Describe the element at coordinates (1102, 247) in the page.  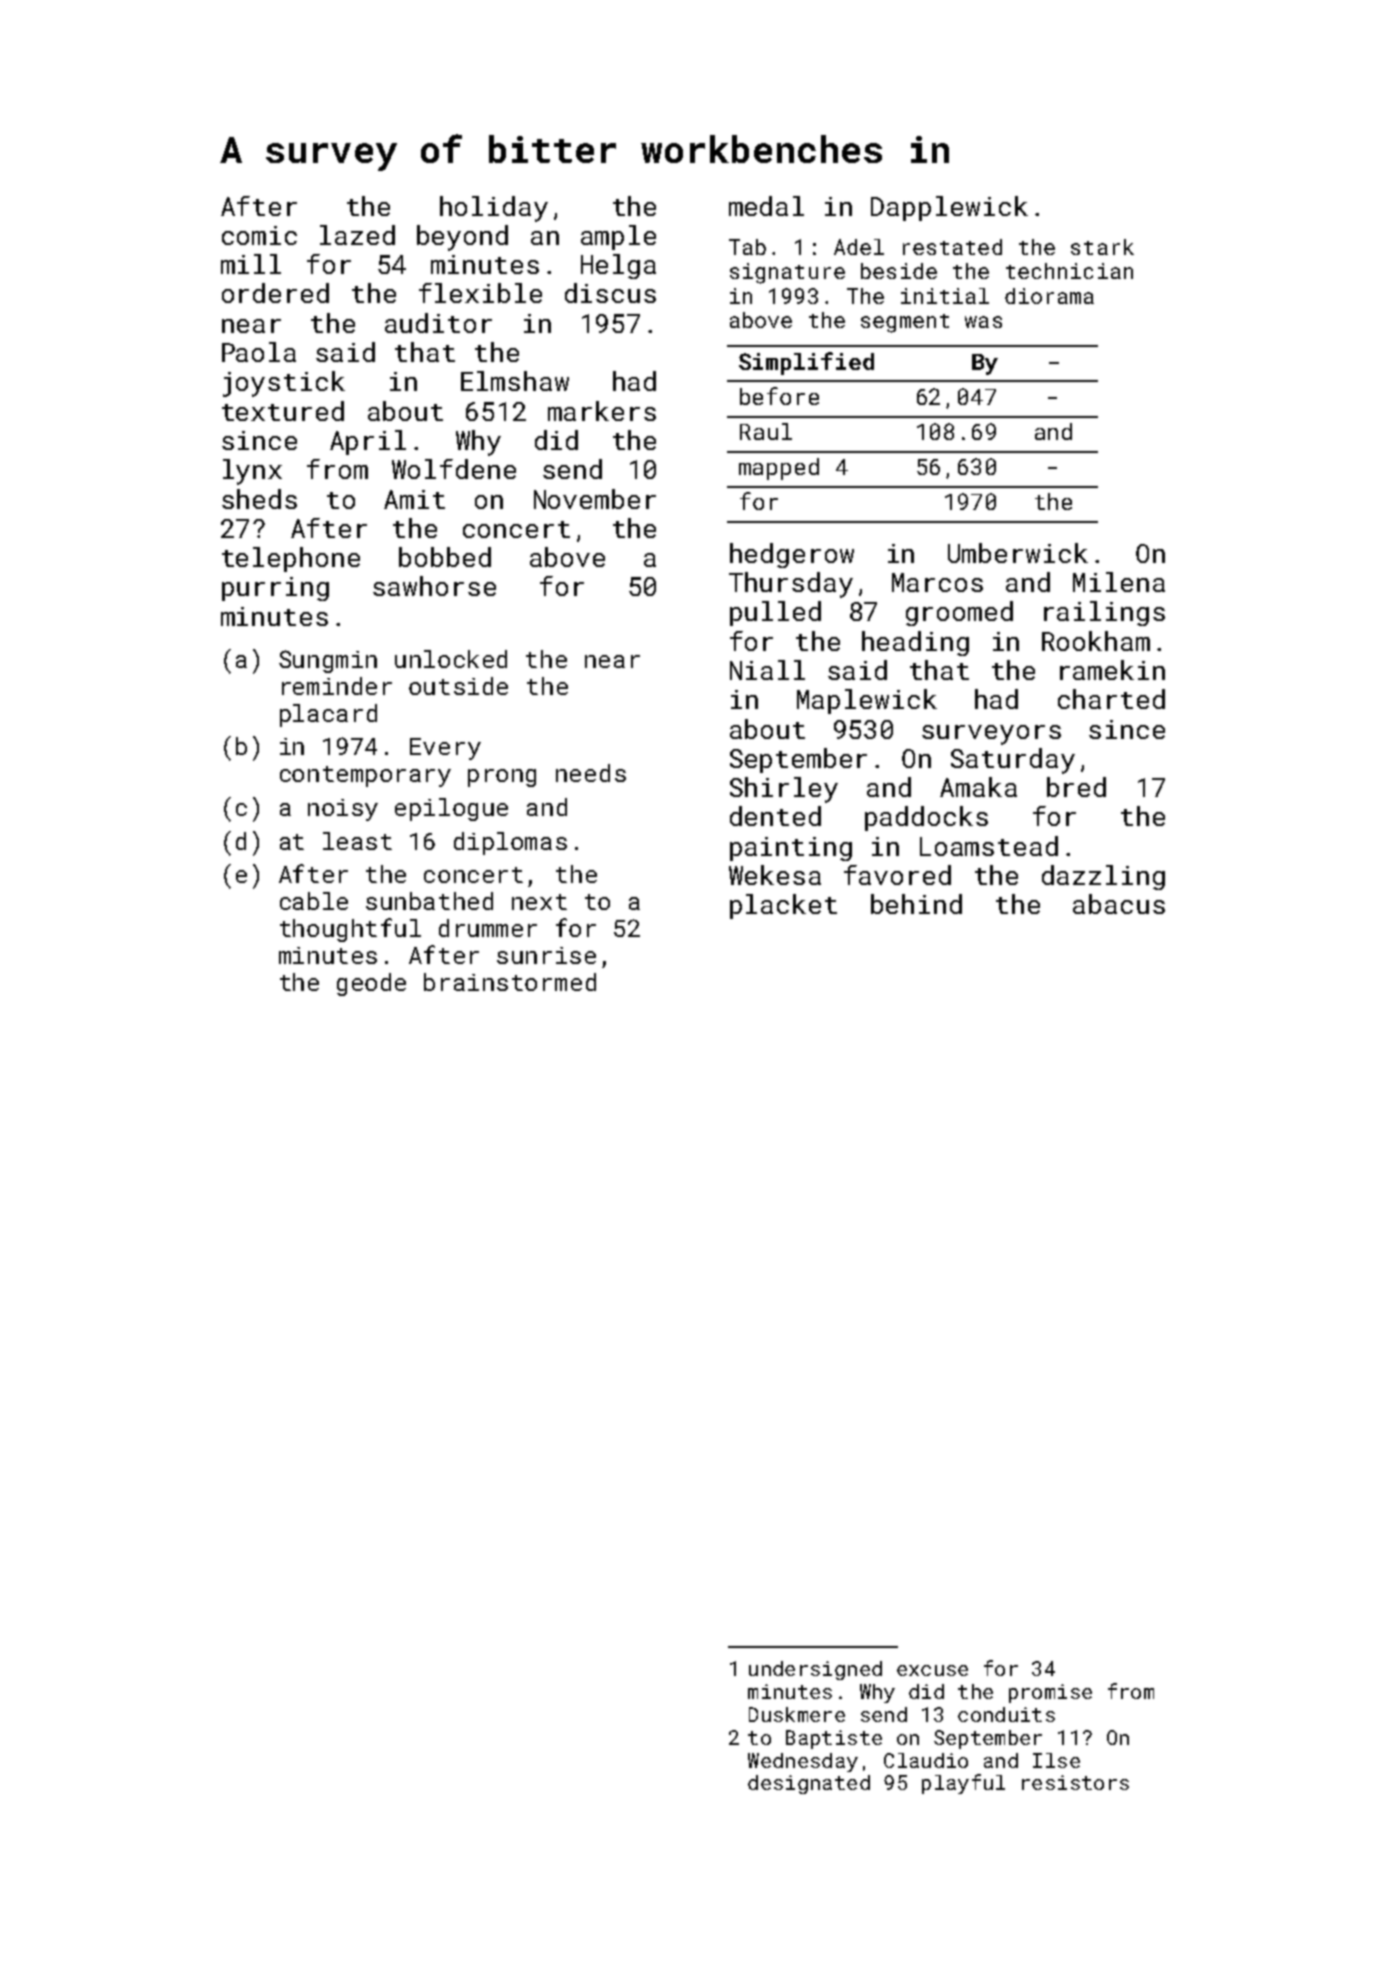
I see `stark` at that location.
